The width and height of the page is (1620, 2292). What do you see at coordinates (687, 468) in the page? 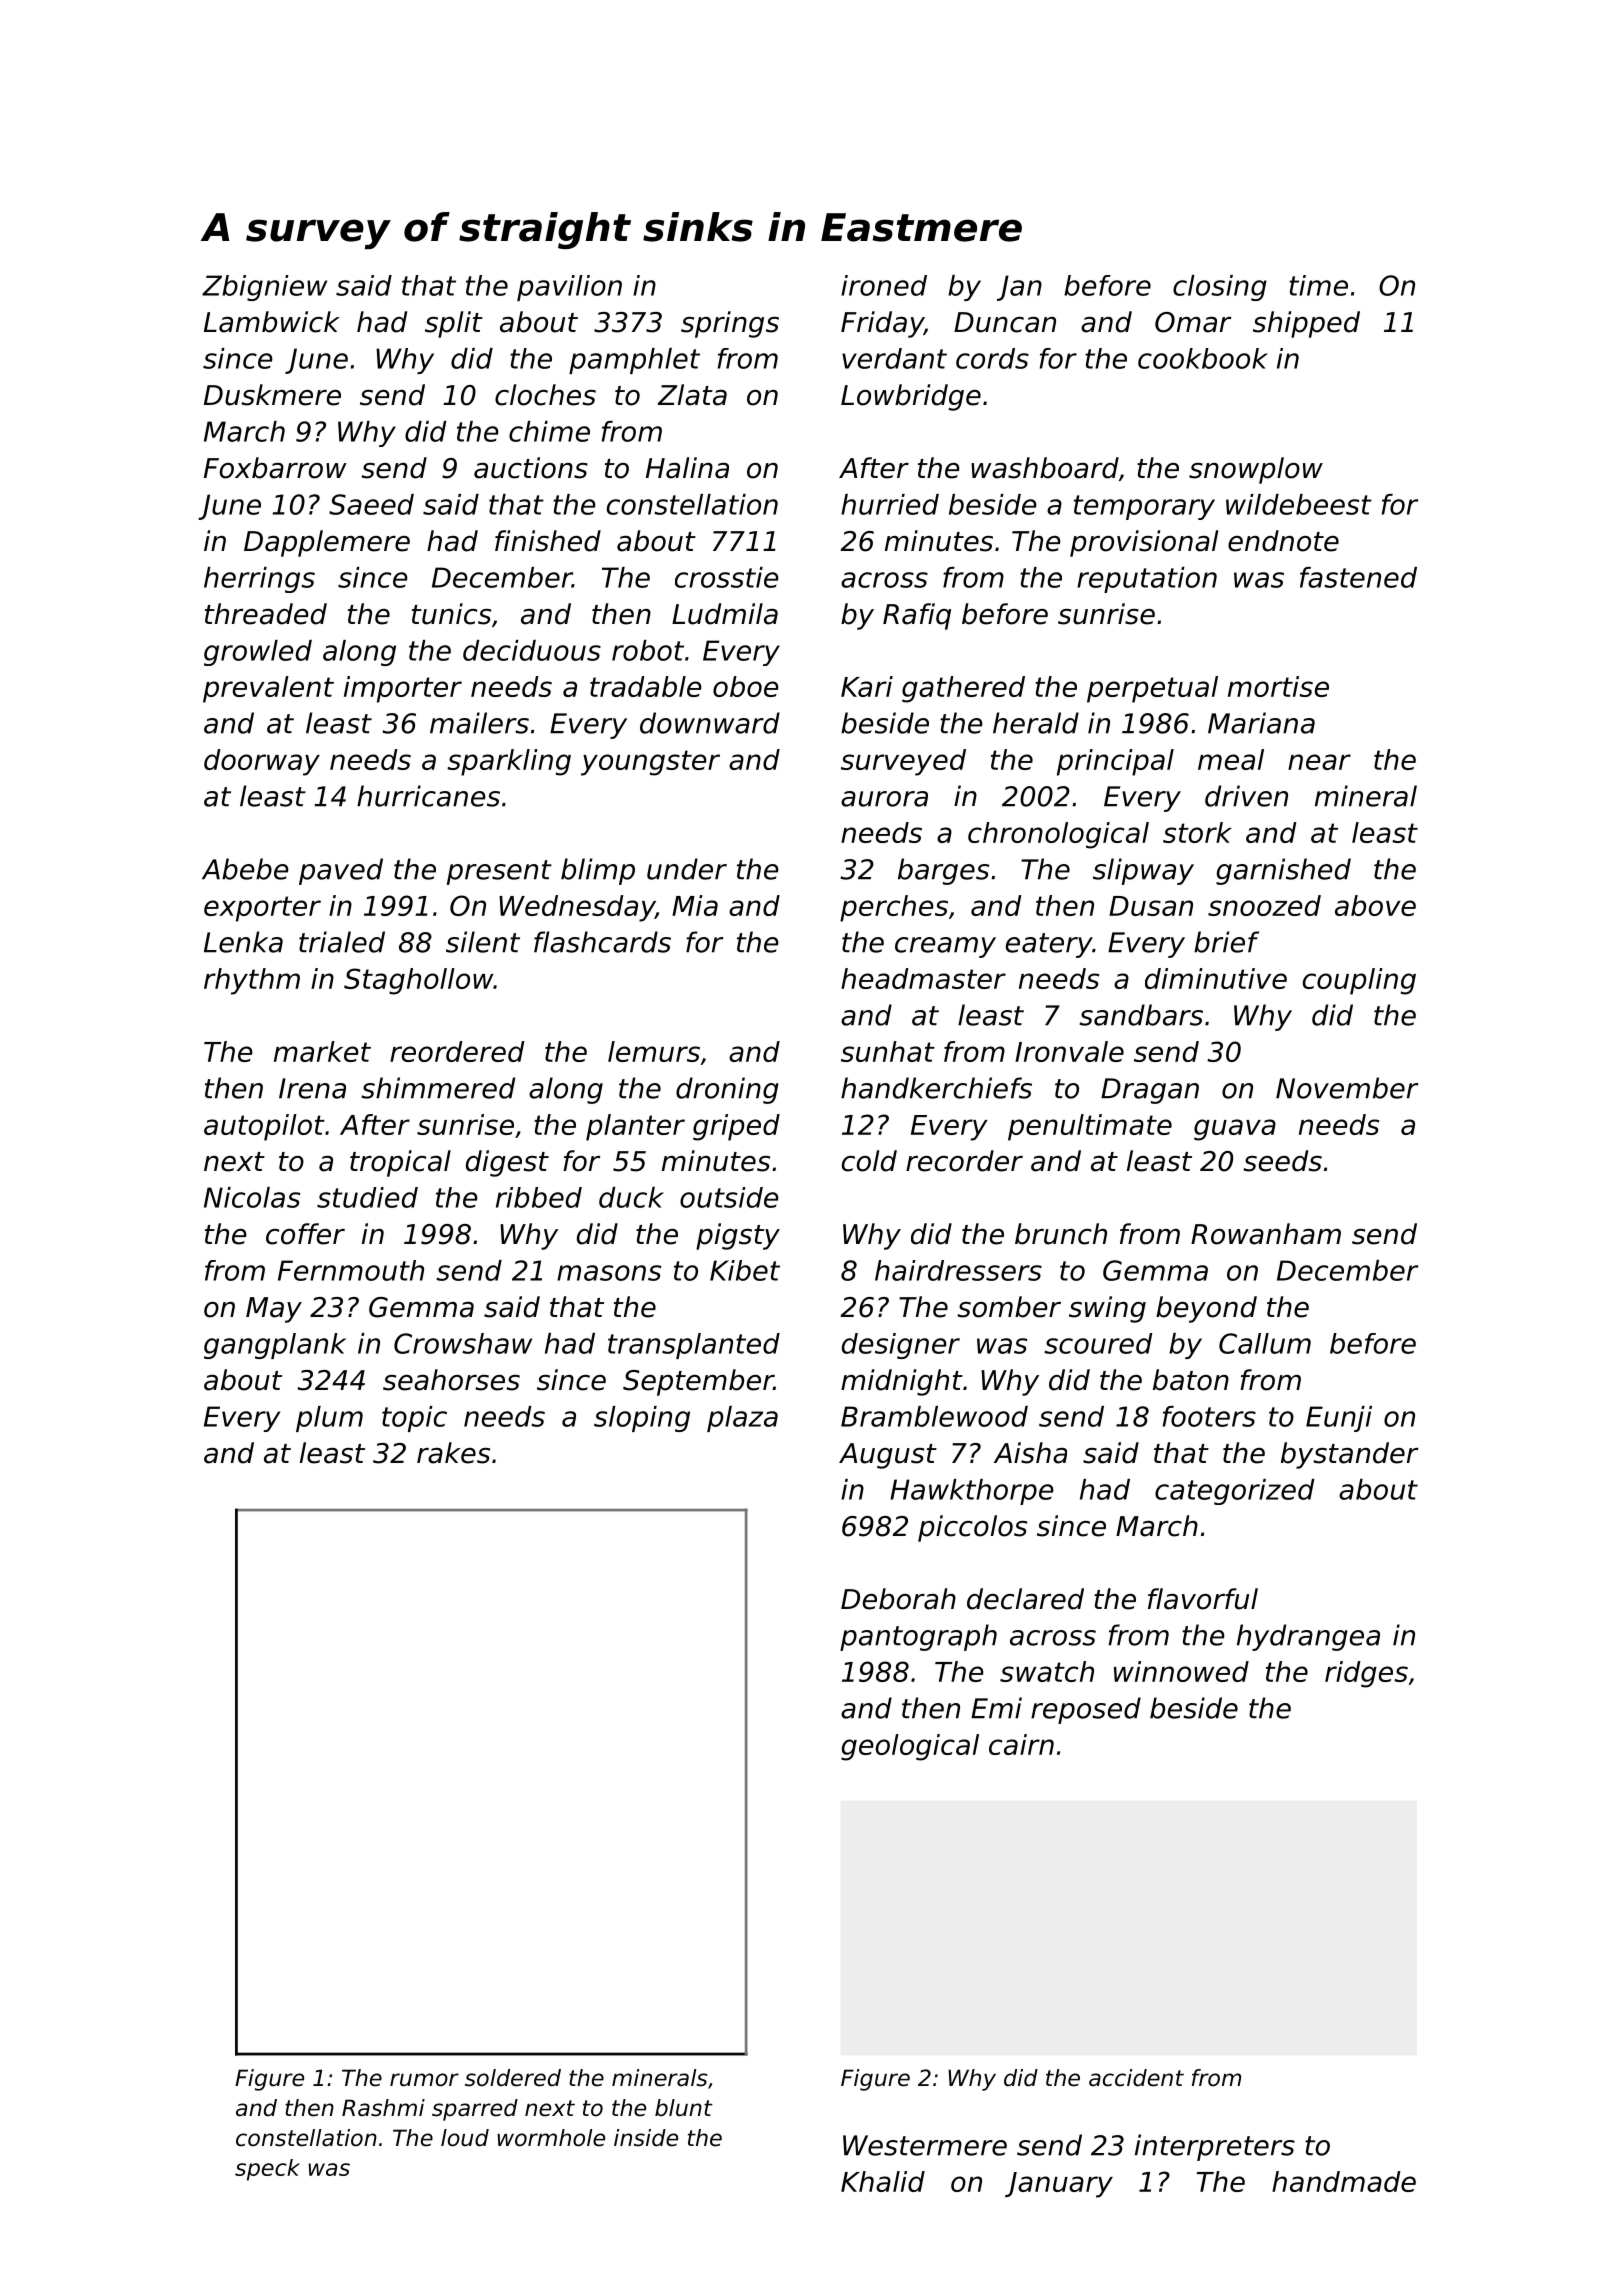
I see `Halina` at bounding box center [687, 468].
